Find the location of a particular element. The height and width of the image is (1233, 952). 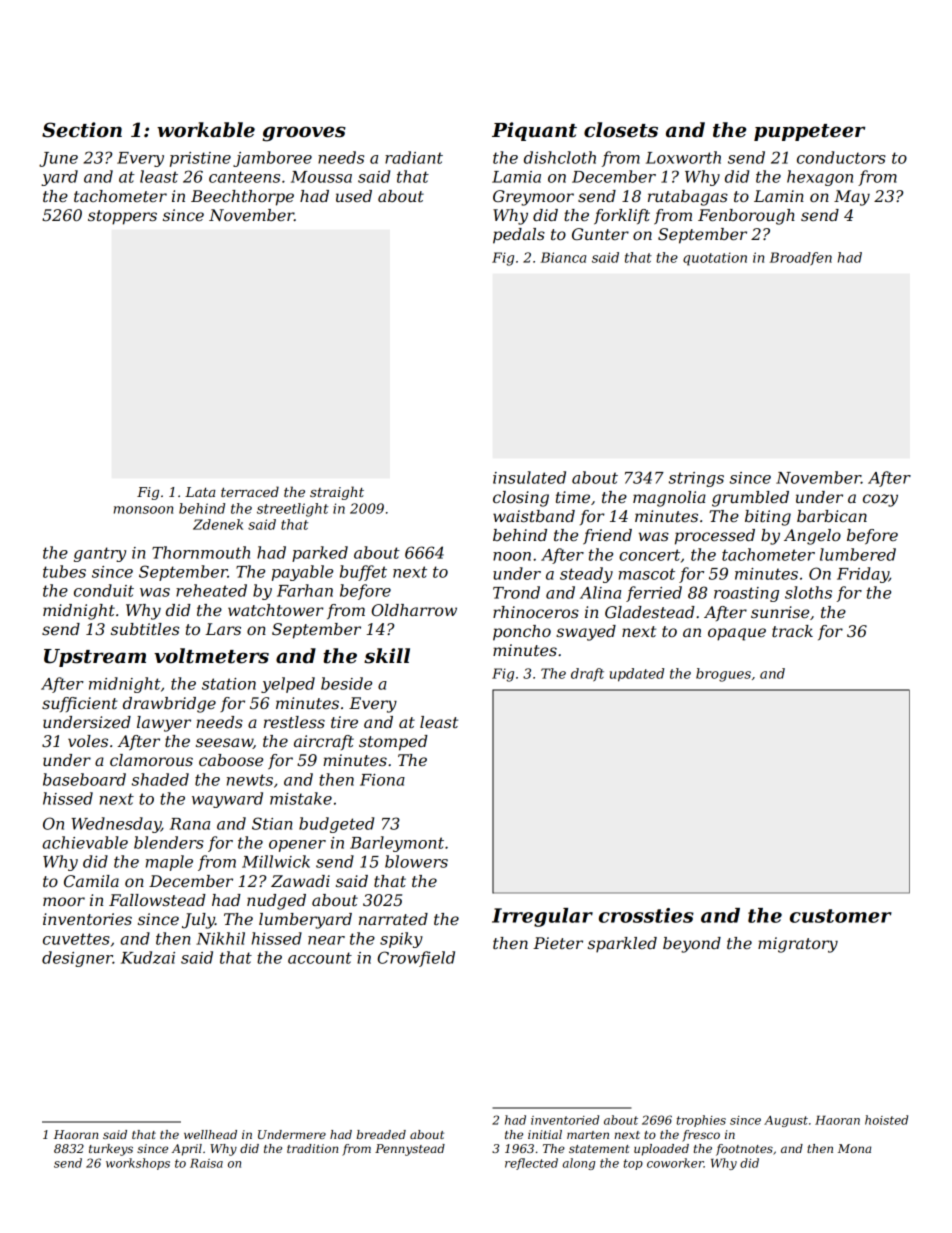

brogues is located at coordinates (723, 675).
